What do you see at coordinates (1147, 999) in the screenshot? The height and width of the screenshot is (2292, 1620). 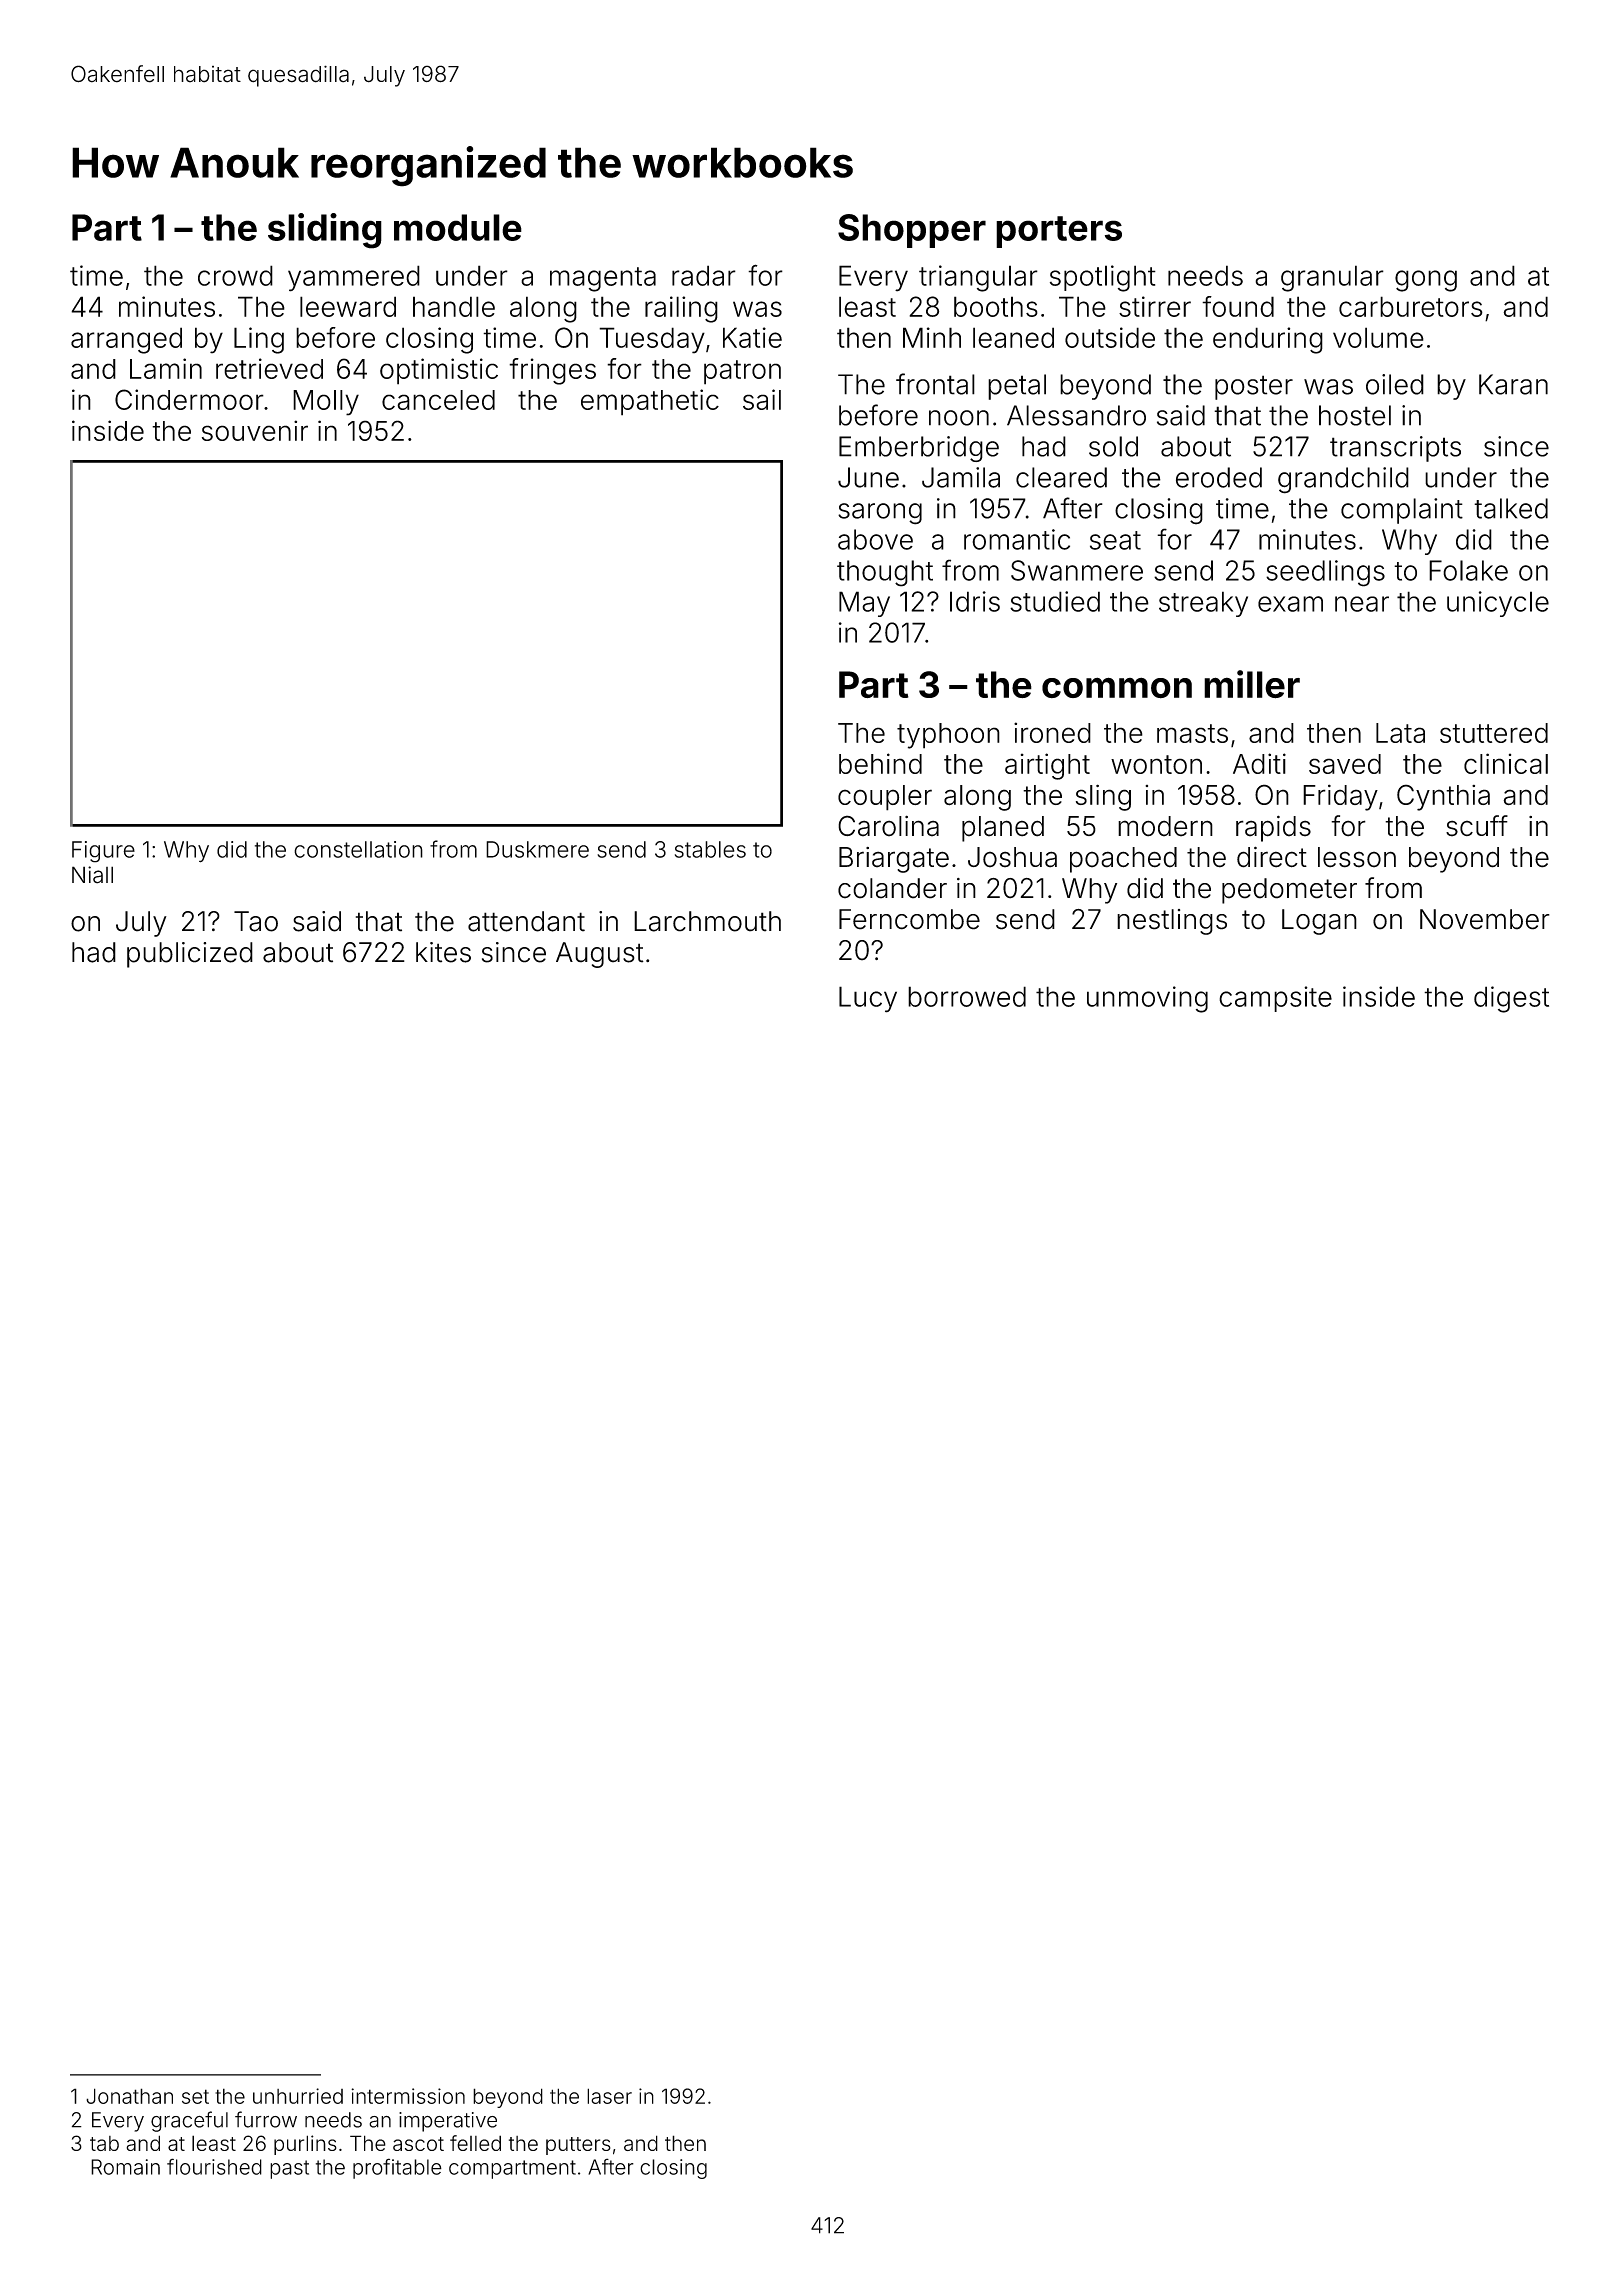 I see `unmoving` at bounding box center [1147, 999].
